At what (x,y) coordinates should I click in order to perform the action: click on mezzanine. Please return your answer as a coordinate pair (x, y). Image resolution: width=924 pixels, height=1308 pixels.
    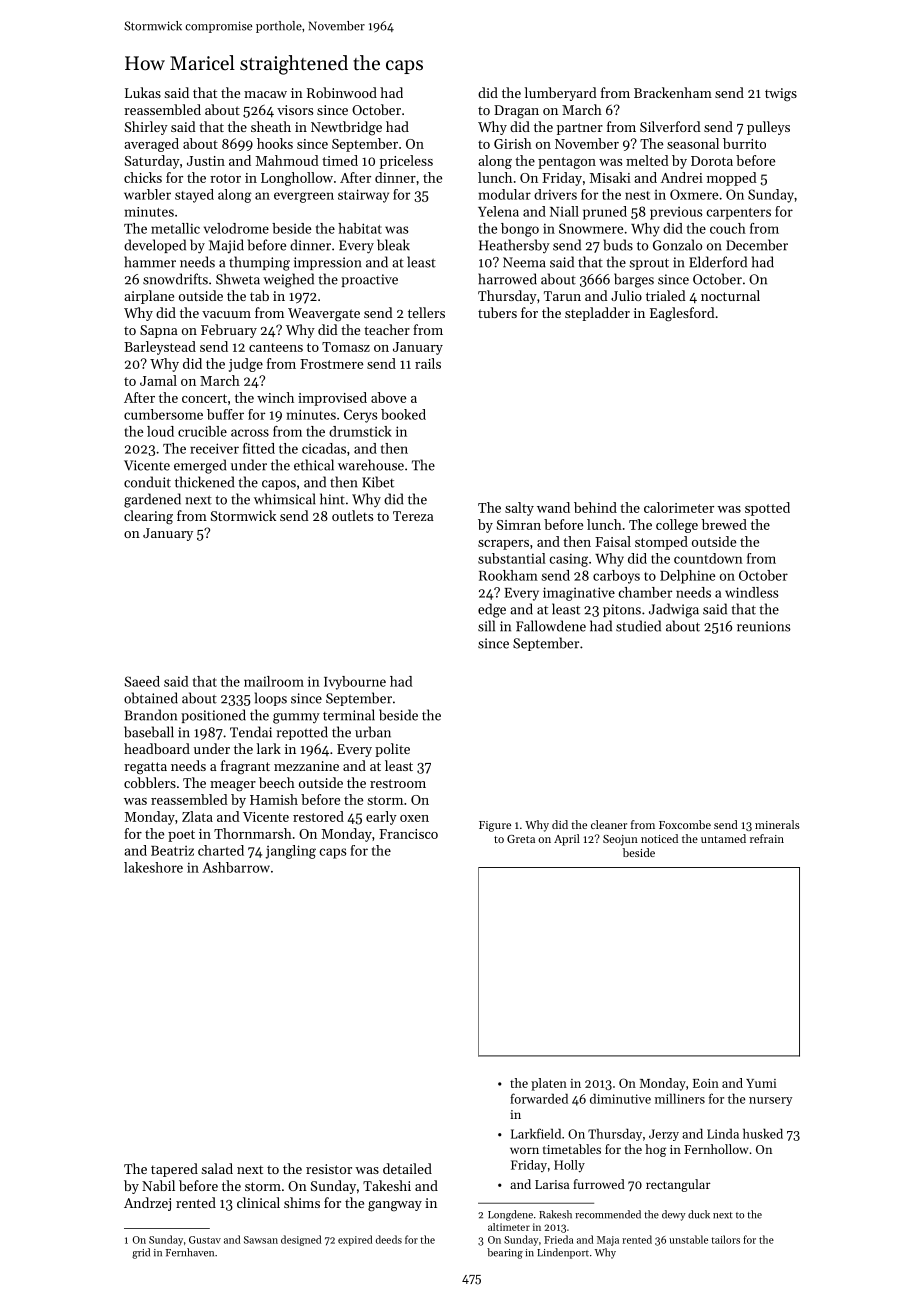
    Looking at the image, I should click on (306, 766).
